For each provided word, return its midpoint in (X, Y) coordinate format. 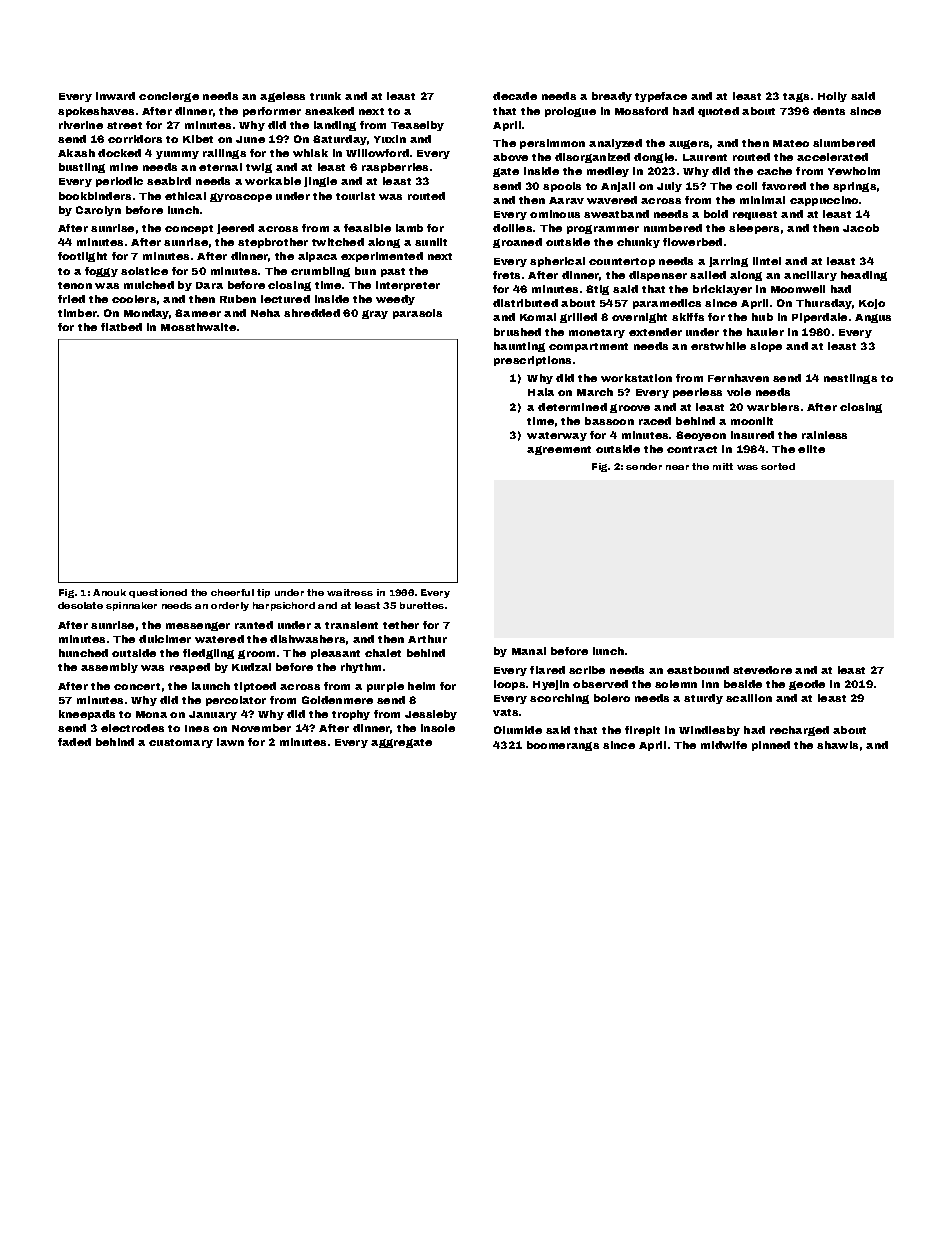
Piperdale (819, 318)
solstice (144, 271)
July (669, 187)
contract (692, 449)
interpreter (408, 286)
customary (181, 743)
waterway (557, 436)
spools (562, 187)
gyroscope (241, 197)
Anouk (109, 592)
